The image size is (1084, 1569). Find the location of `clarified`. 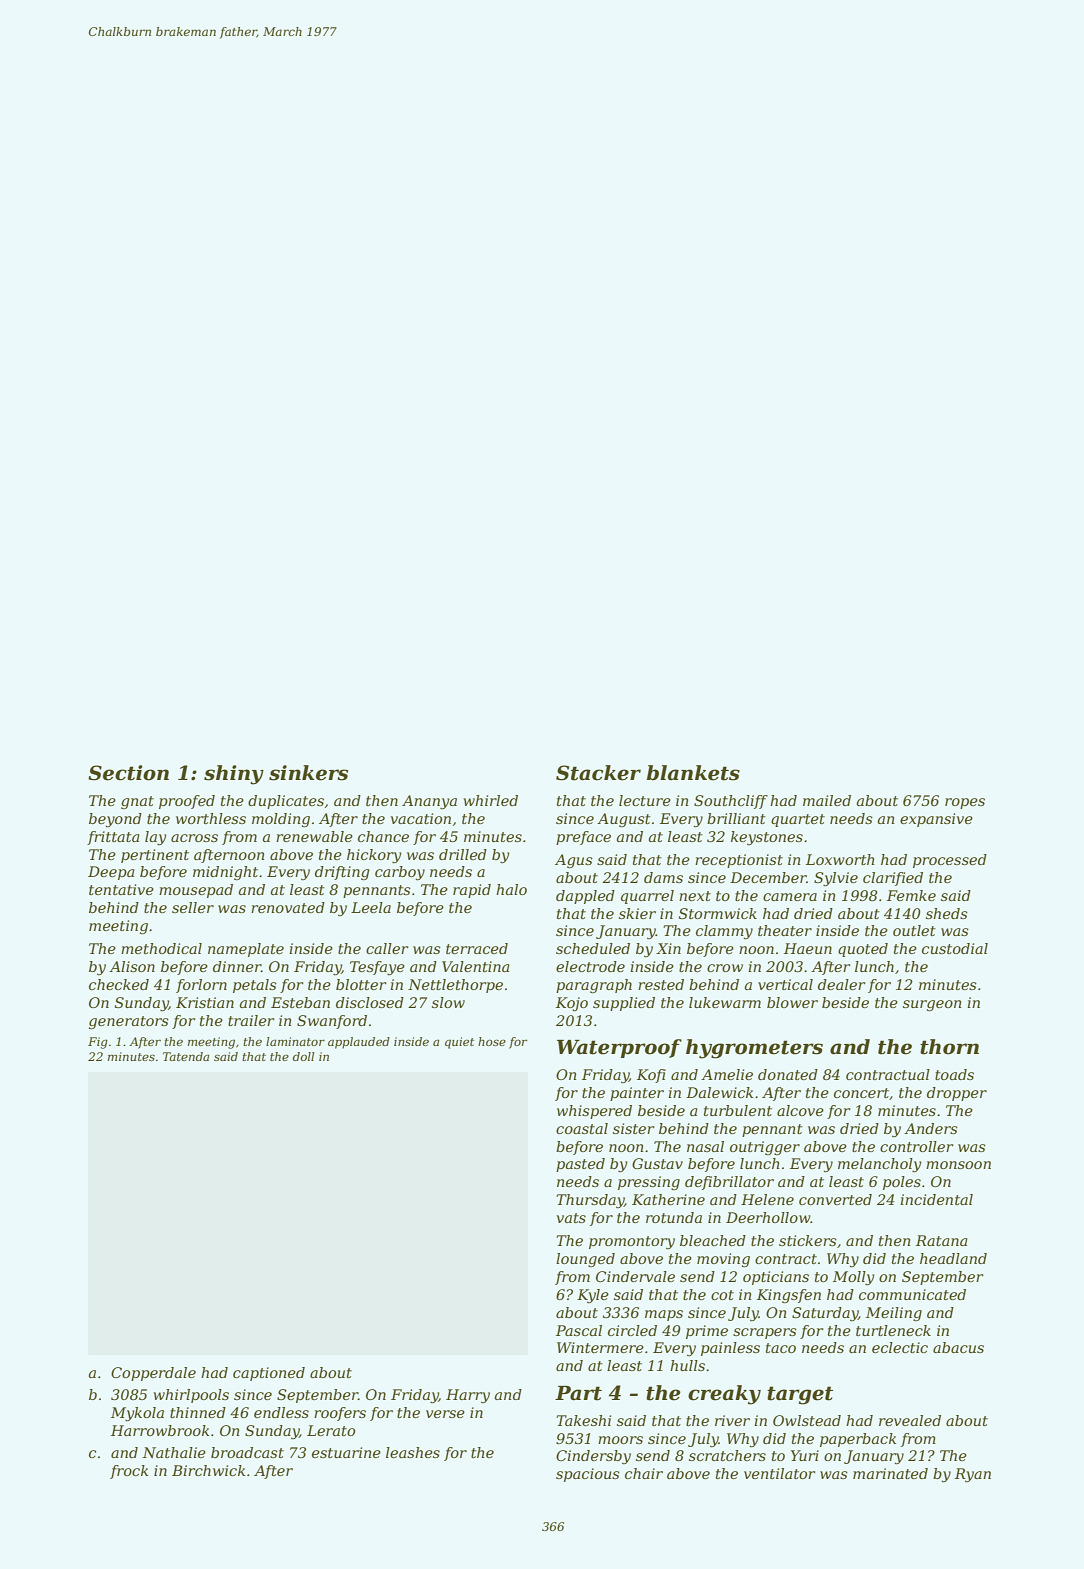

clarified is located at coordinates (893, 879).
